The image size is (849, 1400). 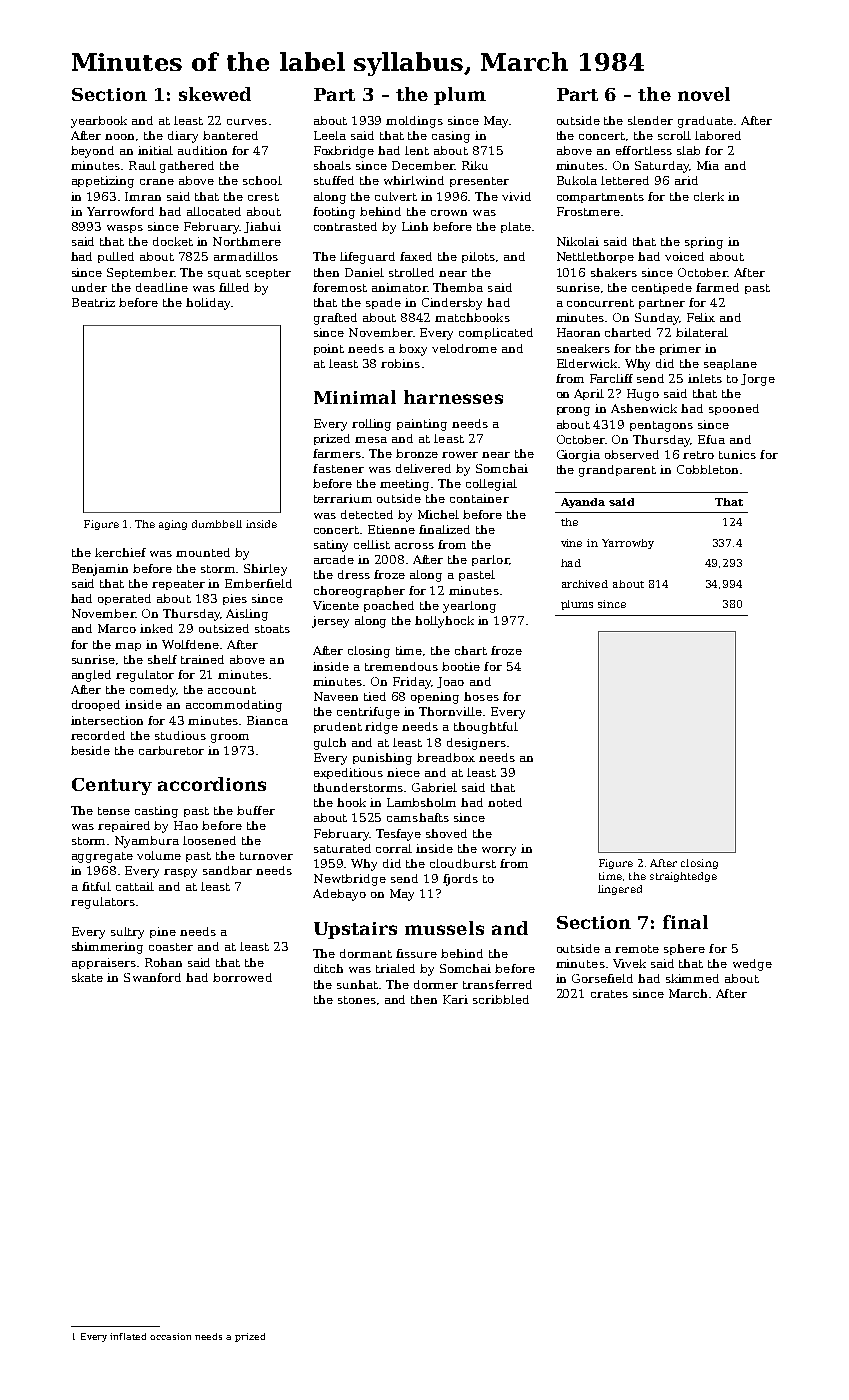 What do you see at coordinates (401, 666) in the screenshot?
I see `tremendous` at bounding box center [401, 666].
